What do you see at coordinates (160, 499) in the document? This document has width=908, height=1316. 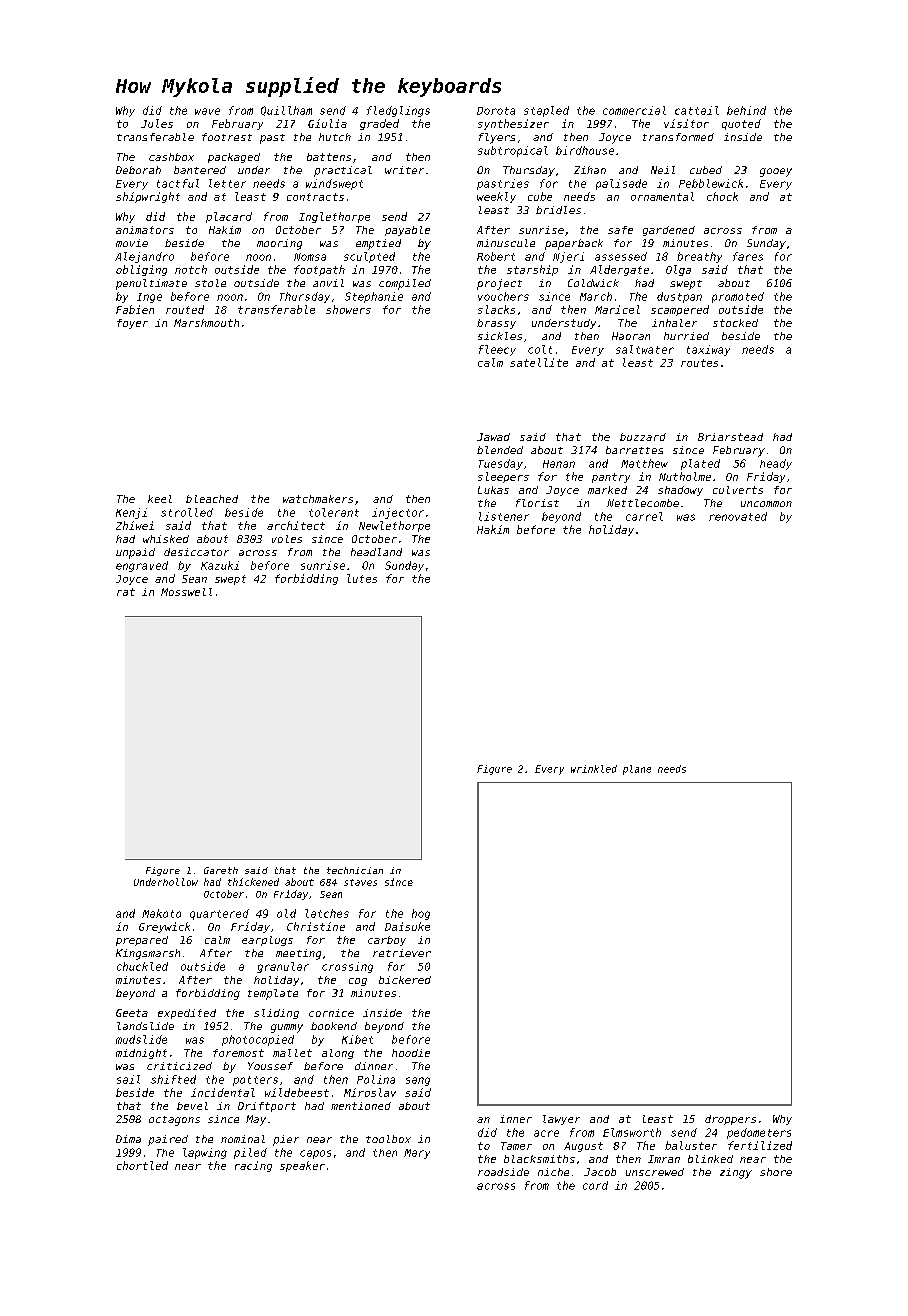 I see `keel` at bounding box center [160, 499].
